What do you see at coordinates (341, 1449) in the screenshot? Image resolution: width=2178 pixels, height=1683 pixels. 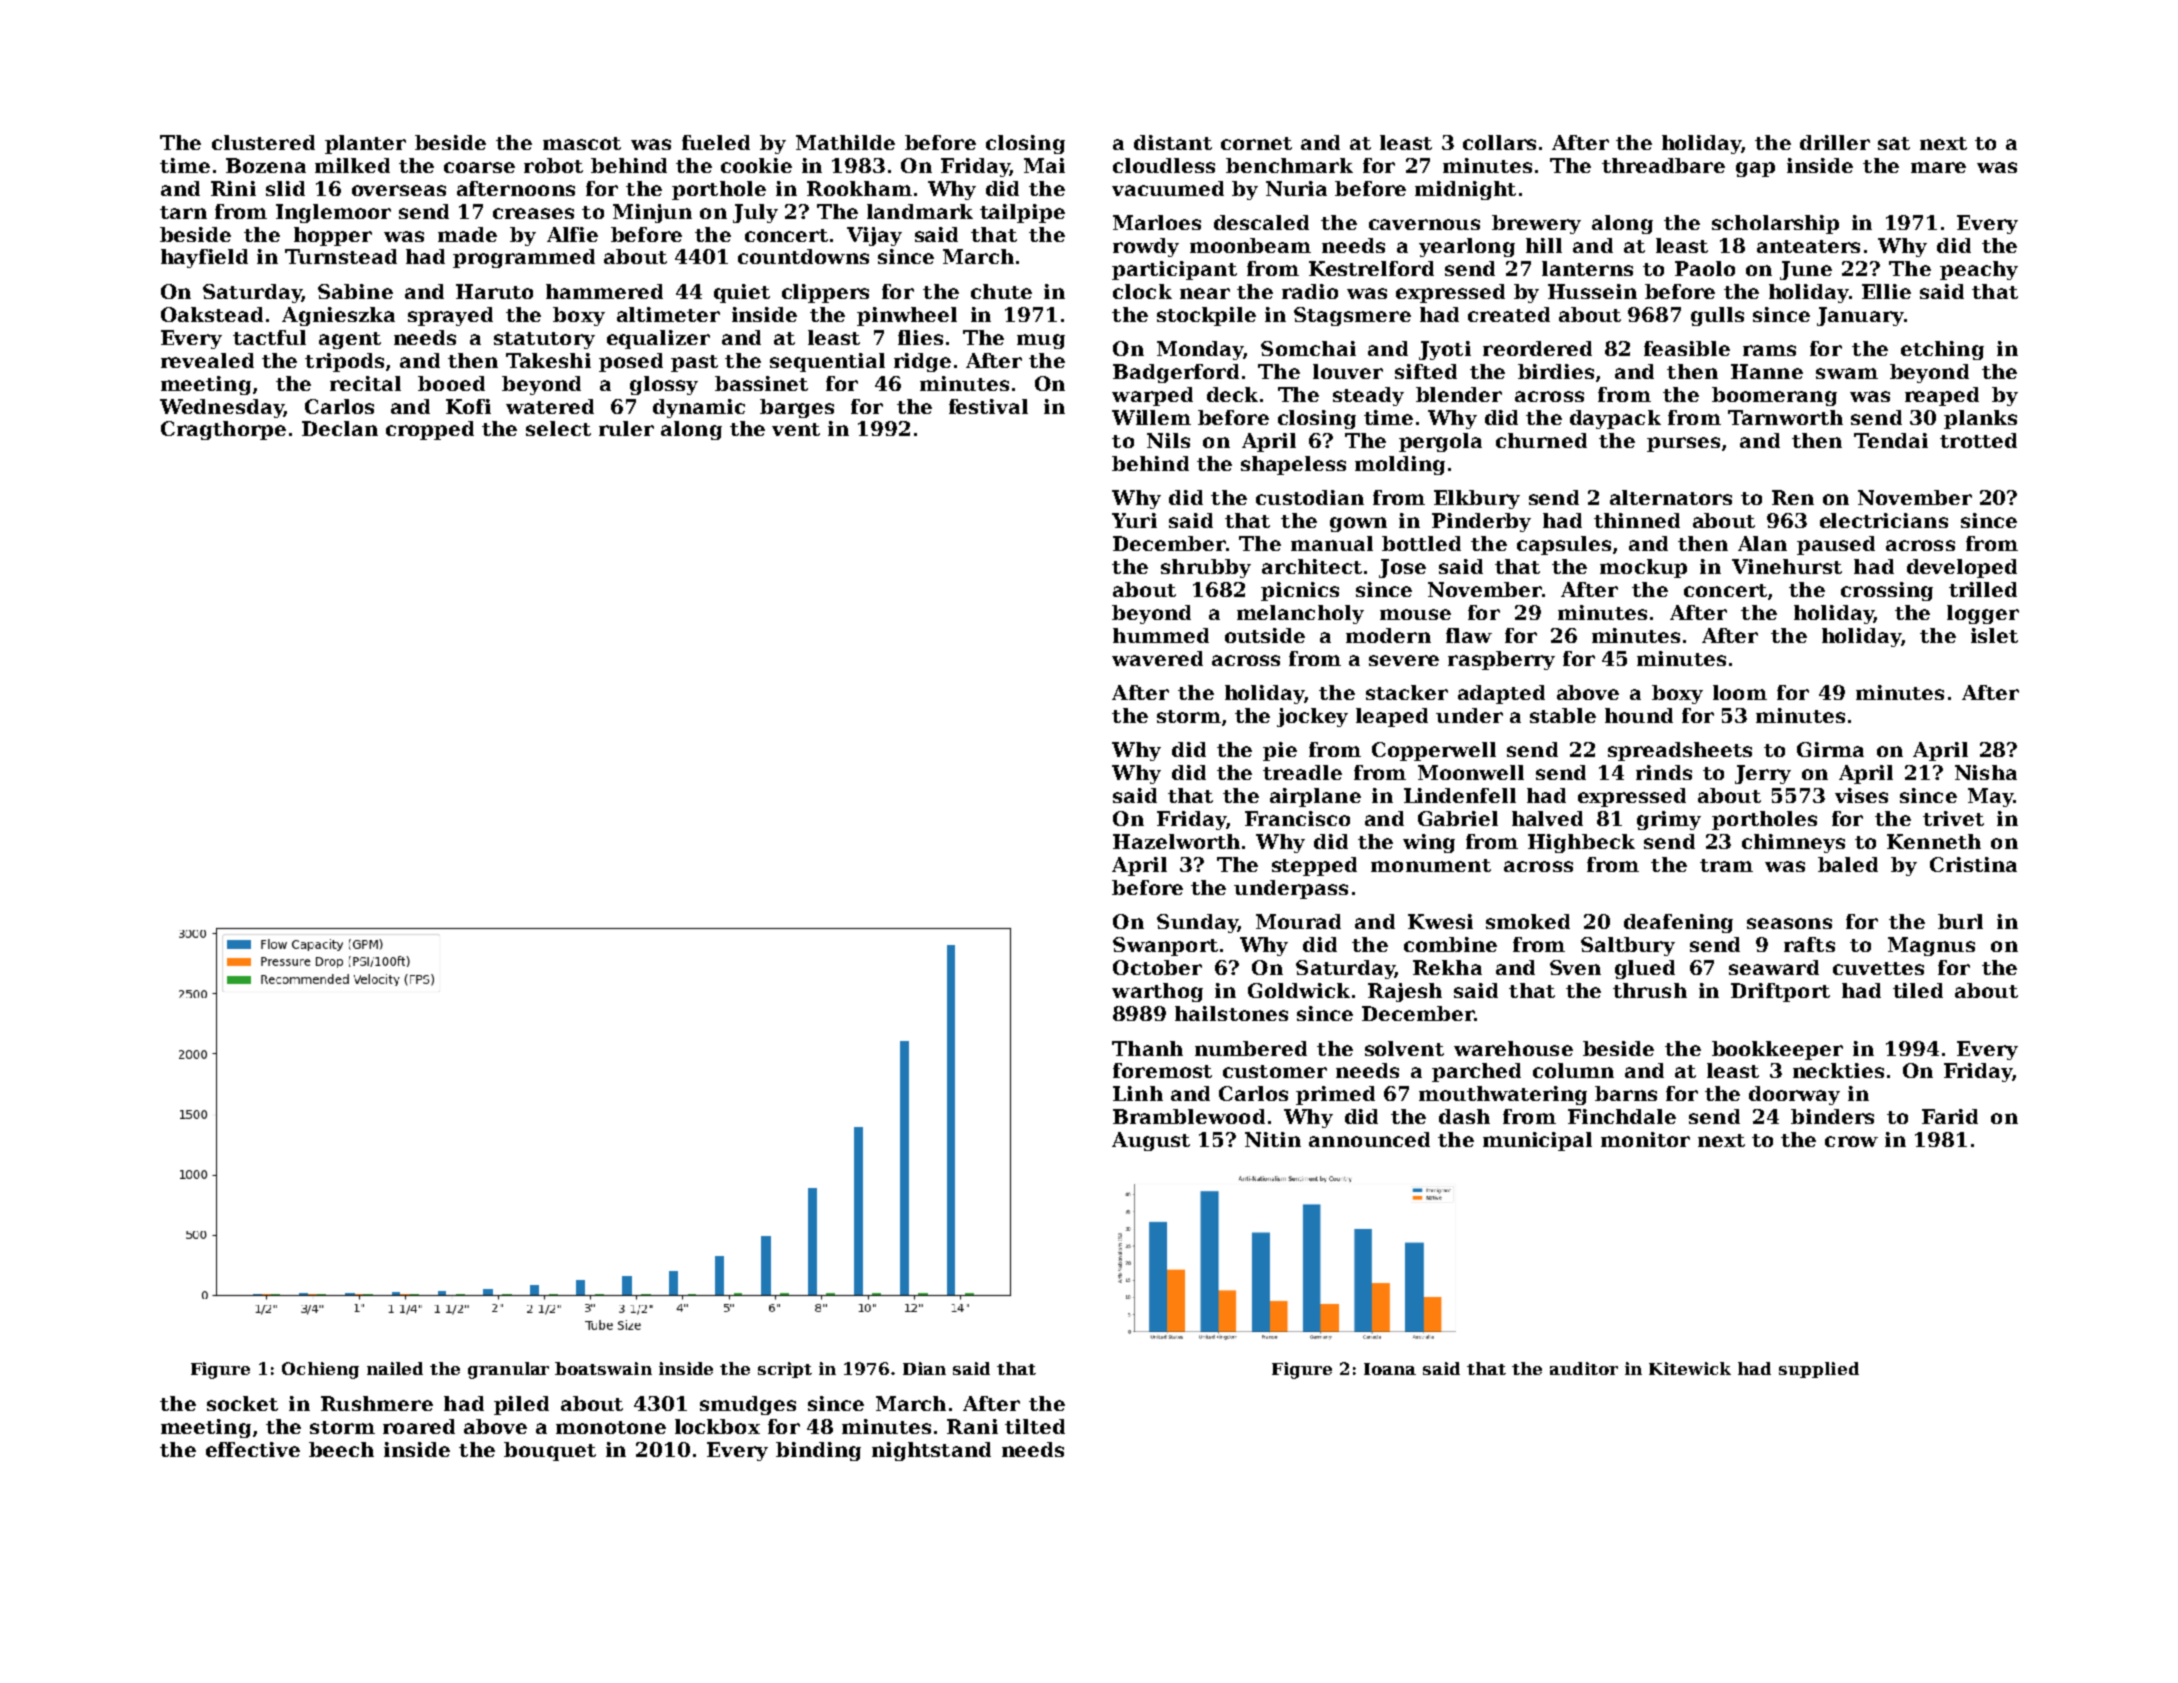 I see `beech` at bounding box center [341, 1449].
